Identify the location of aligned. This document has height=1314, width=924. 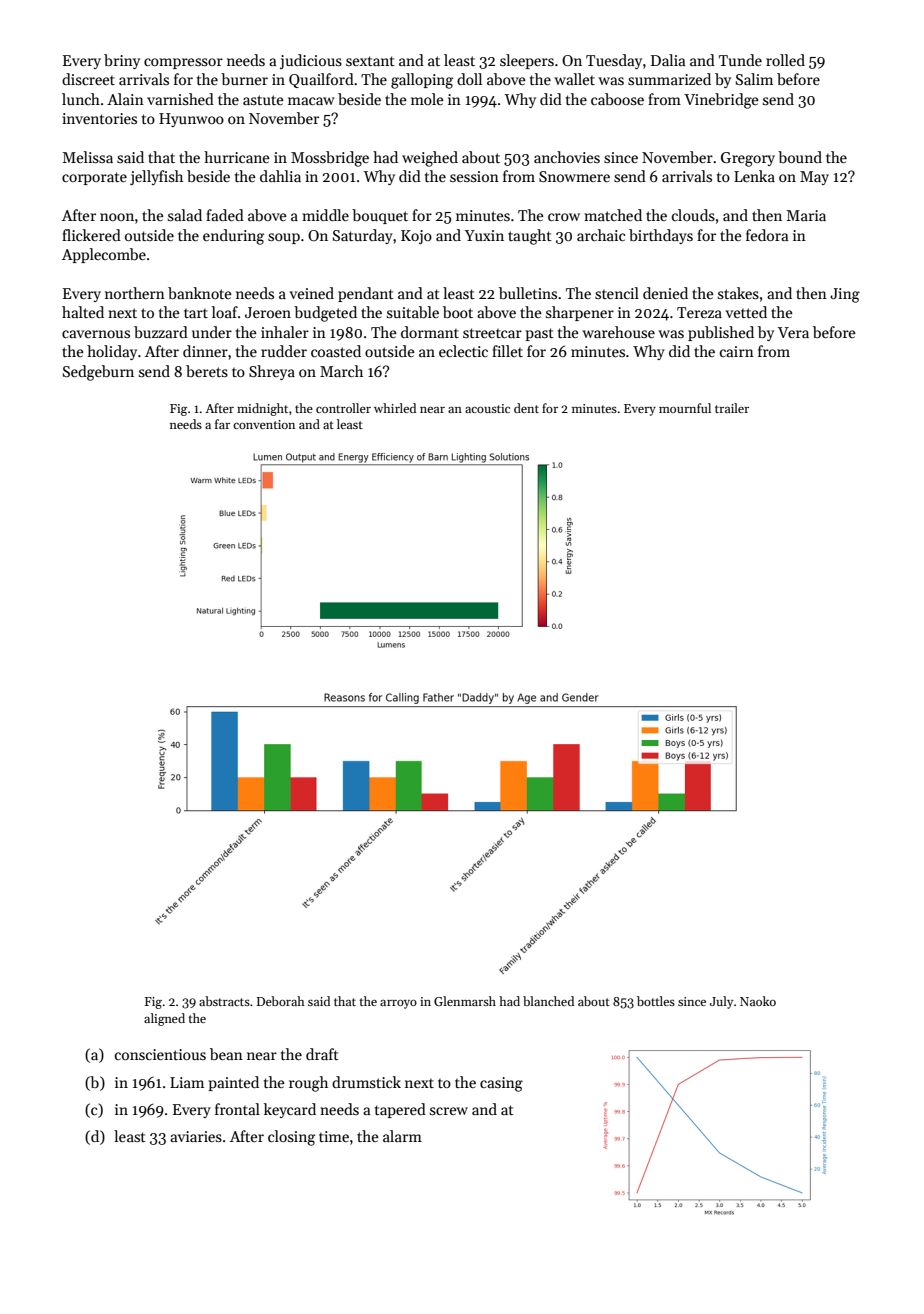
(164, 1019).
